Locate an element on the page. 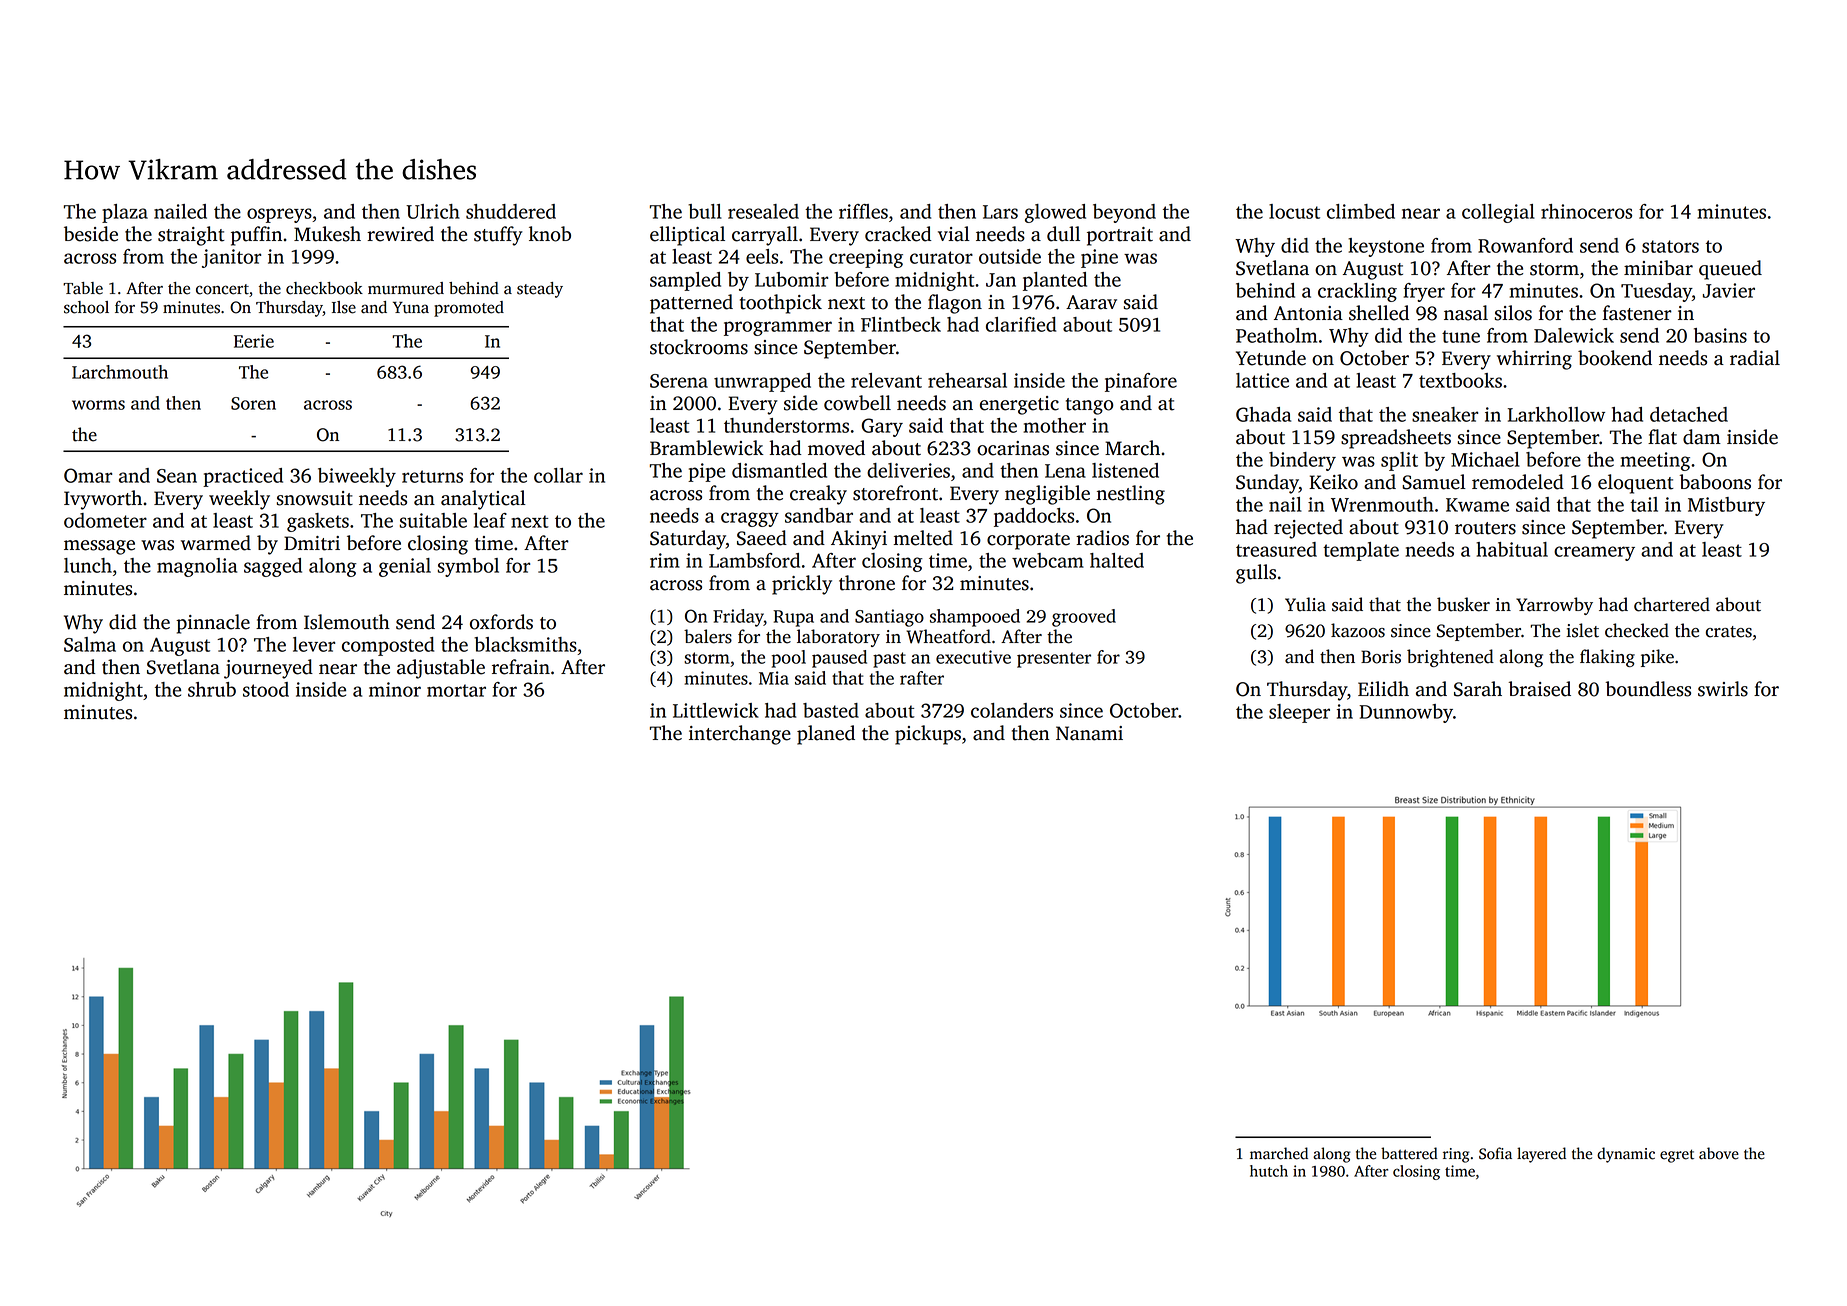  Nanami is located at coordinates (1089, 733).
